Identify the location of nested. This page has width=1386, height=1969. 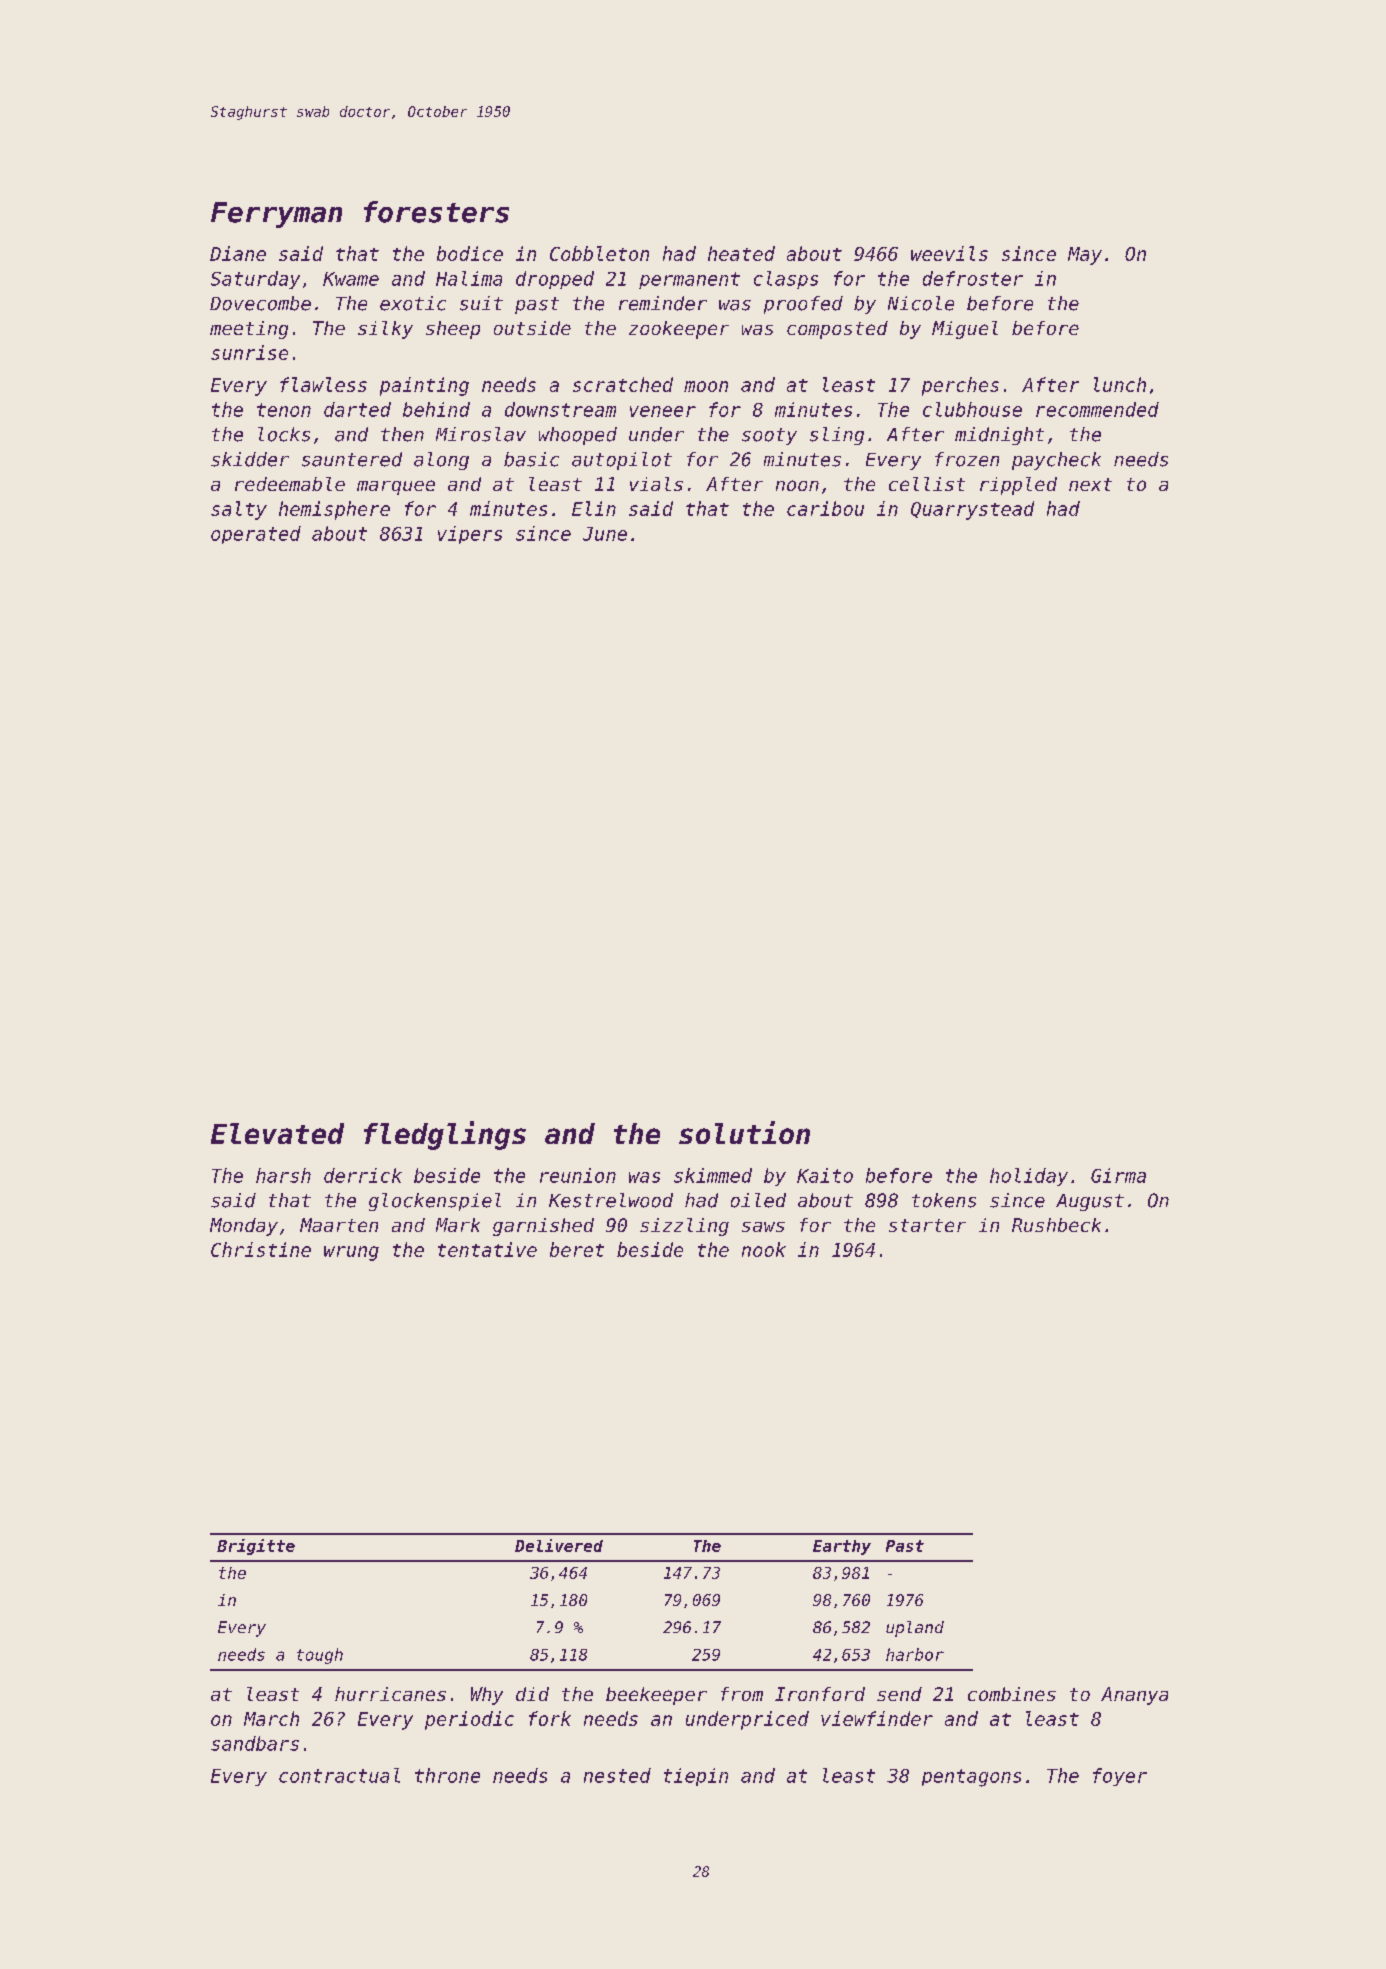
(617, 1775).
